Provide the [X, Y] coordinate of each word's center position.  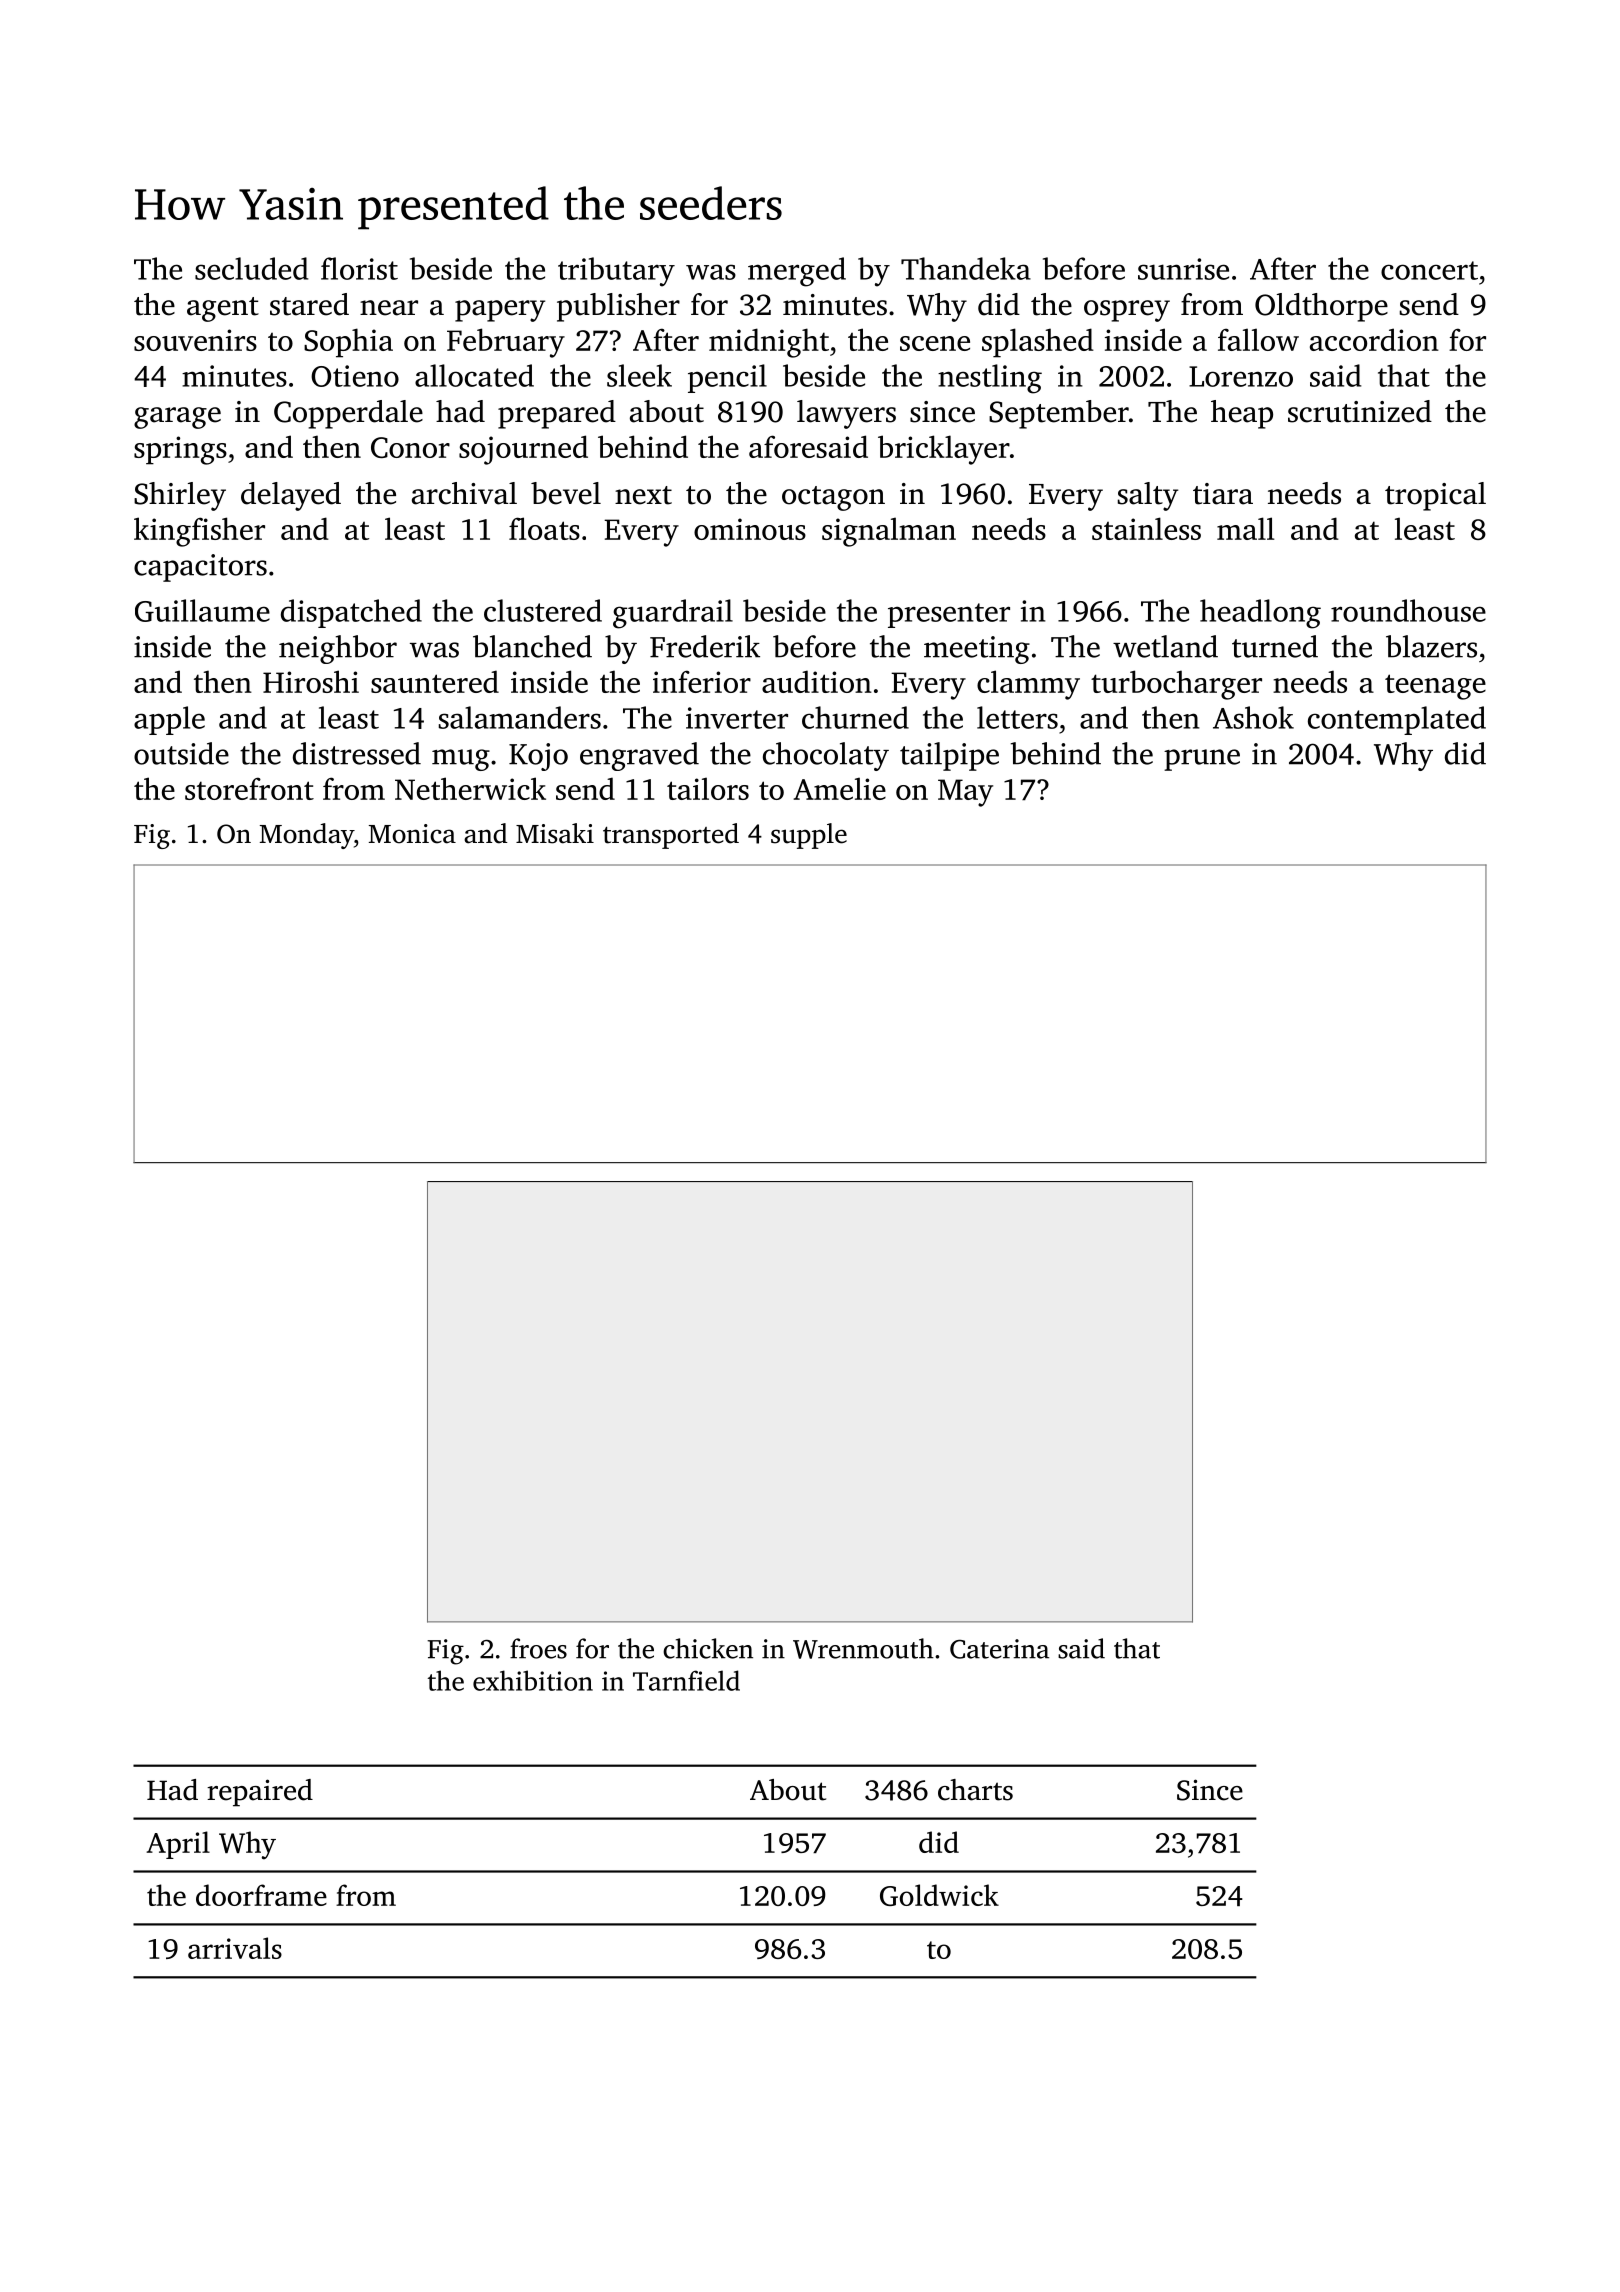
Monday [307, 836]
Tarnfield [686, 1680]
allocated [474, 375]
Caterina [999, 1649]
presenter [949, 615]
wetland [1165, 646]
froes [538, 1648]
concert [1429, 270]
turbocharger [1176, 685]
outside [181, 753]
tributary [616, 272]
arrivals [235, 1948]
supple [809, 836]
